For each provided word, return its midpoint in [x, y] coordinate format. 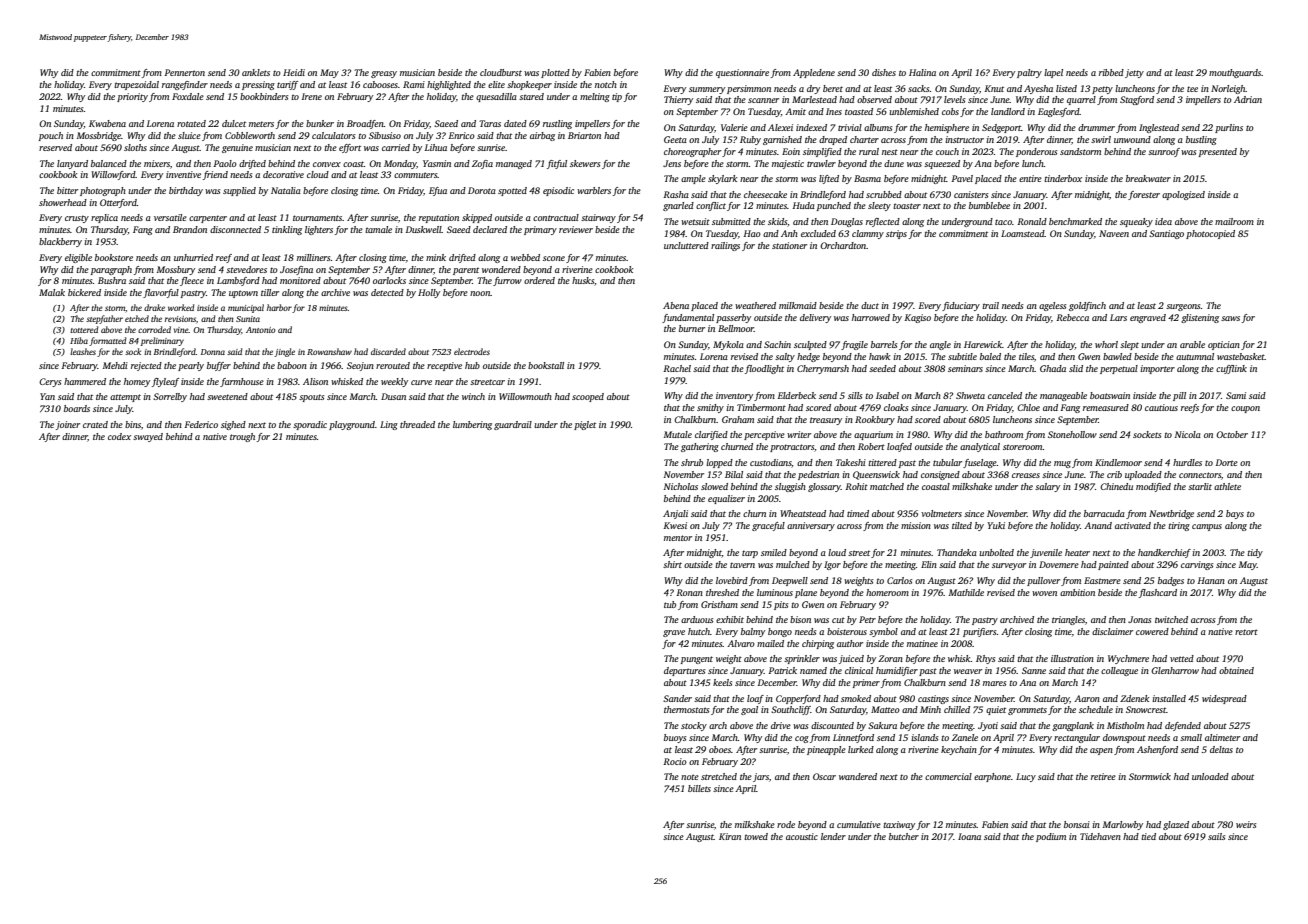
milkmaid [798, 305]
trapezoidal [136, 85]
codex [119, 436]
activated [1133, 525]
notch [606, 84]
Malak [52, 292]
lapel [1053, 73]
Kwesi [675, 525]
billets [699, 788]
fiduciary [961, 306]
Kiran [730, 836]
